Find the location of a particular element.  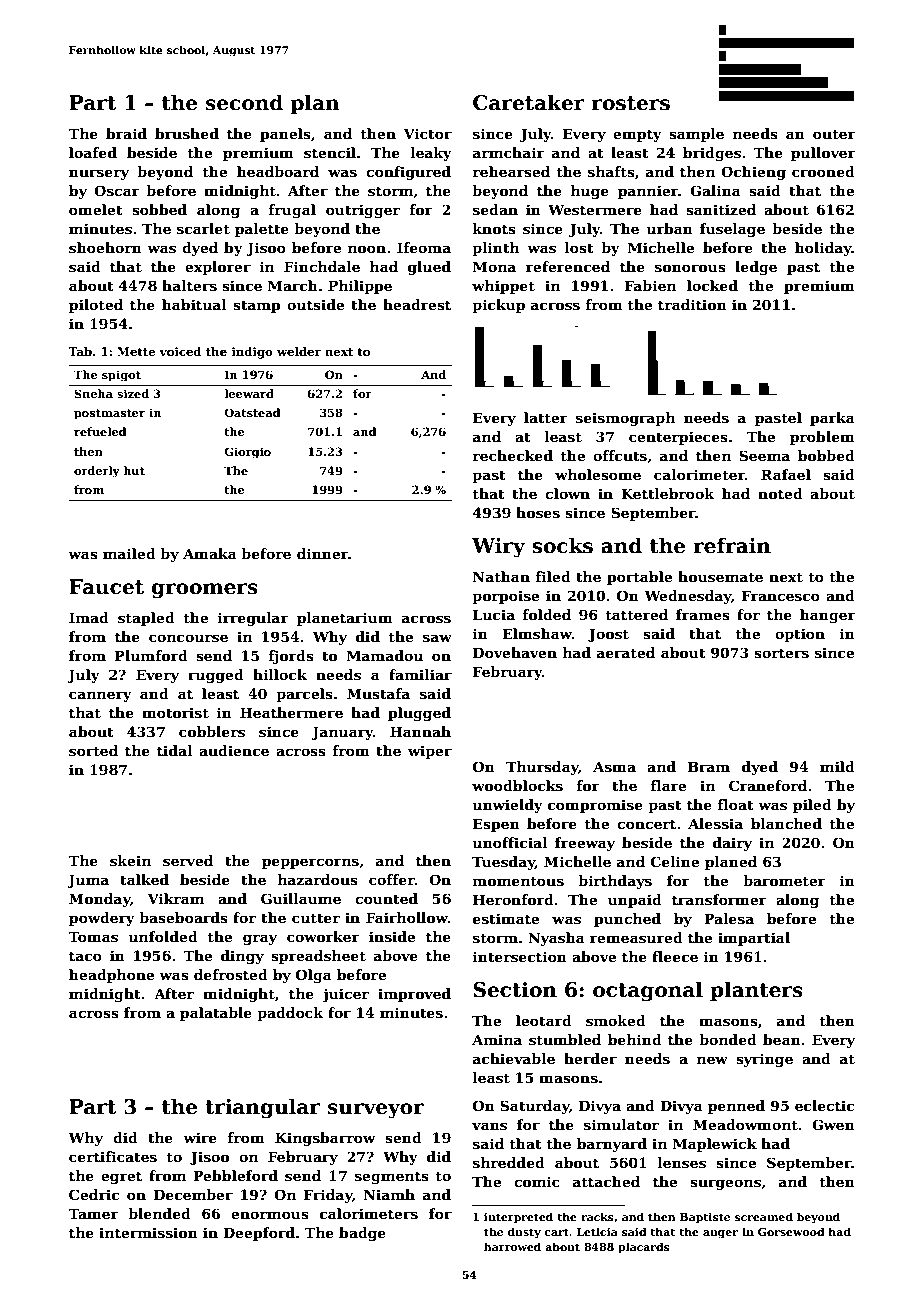

rosters is located at coordinates (631, 103).
